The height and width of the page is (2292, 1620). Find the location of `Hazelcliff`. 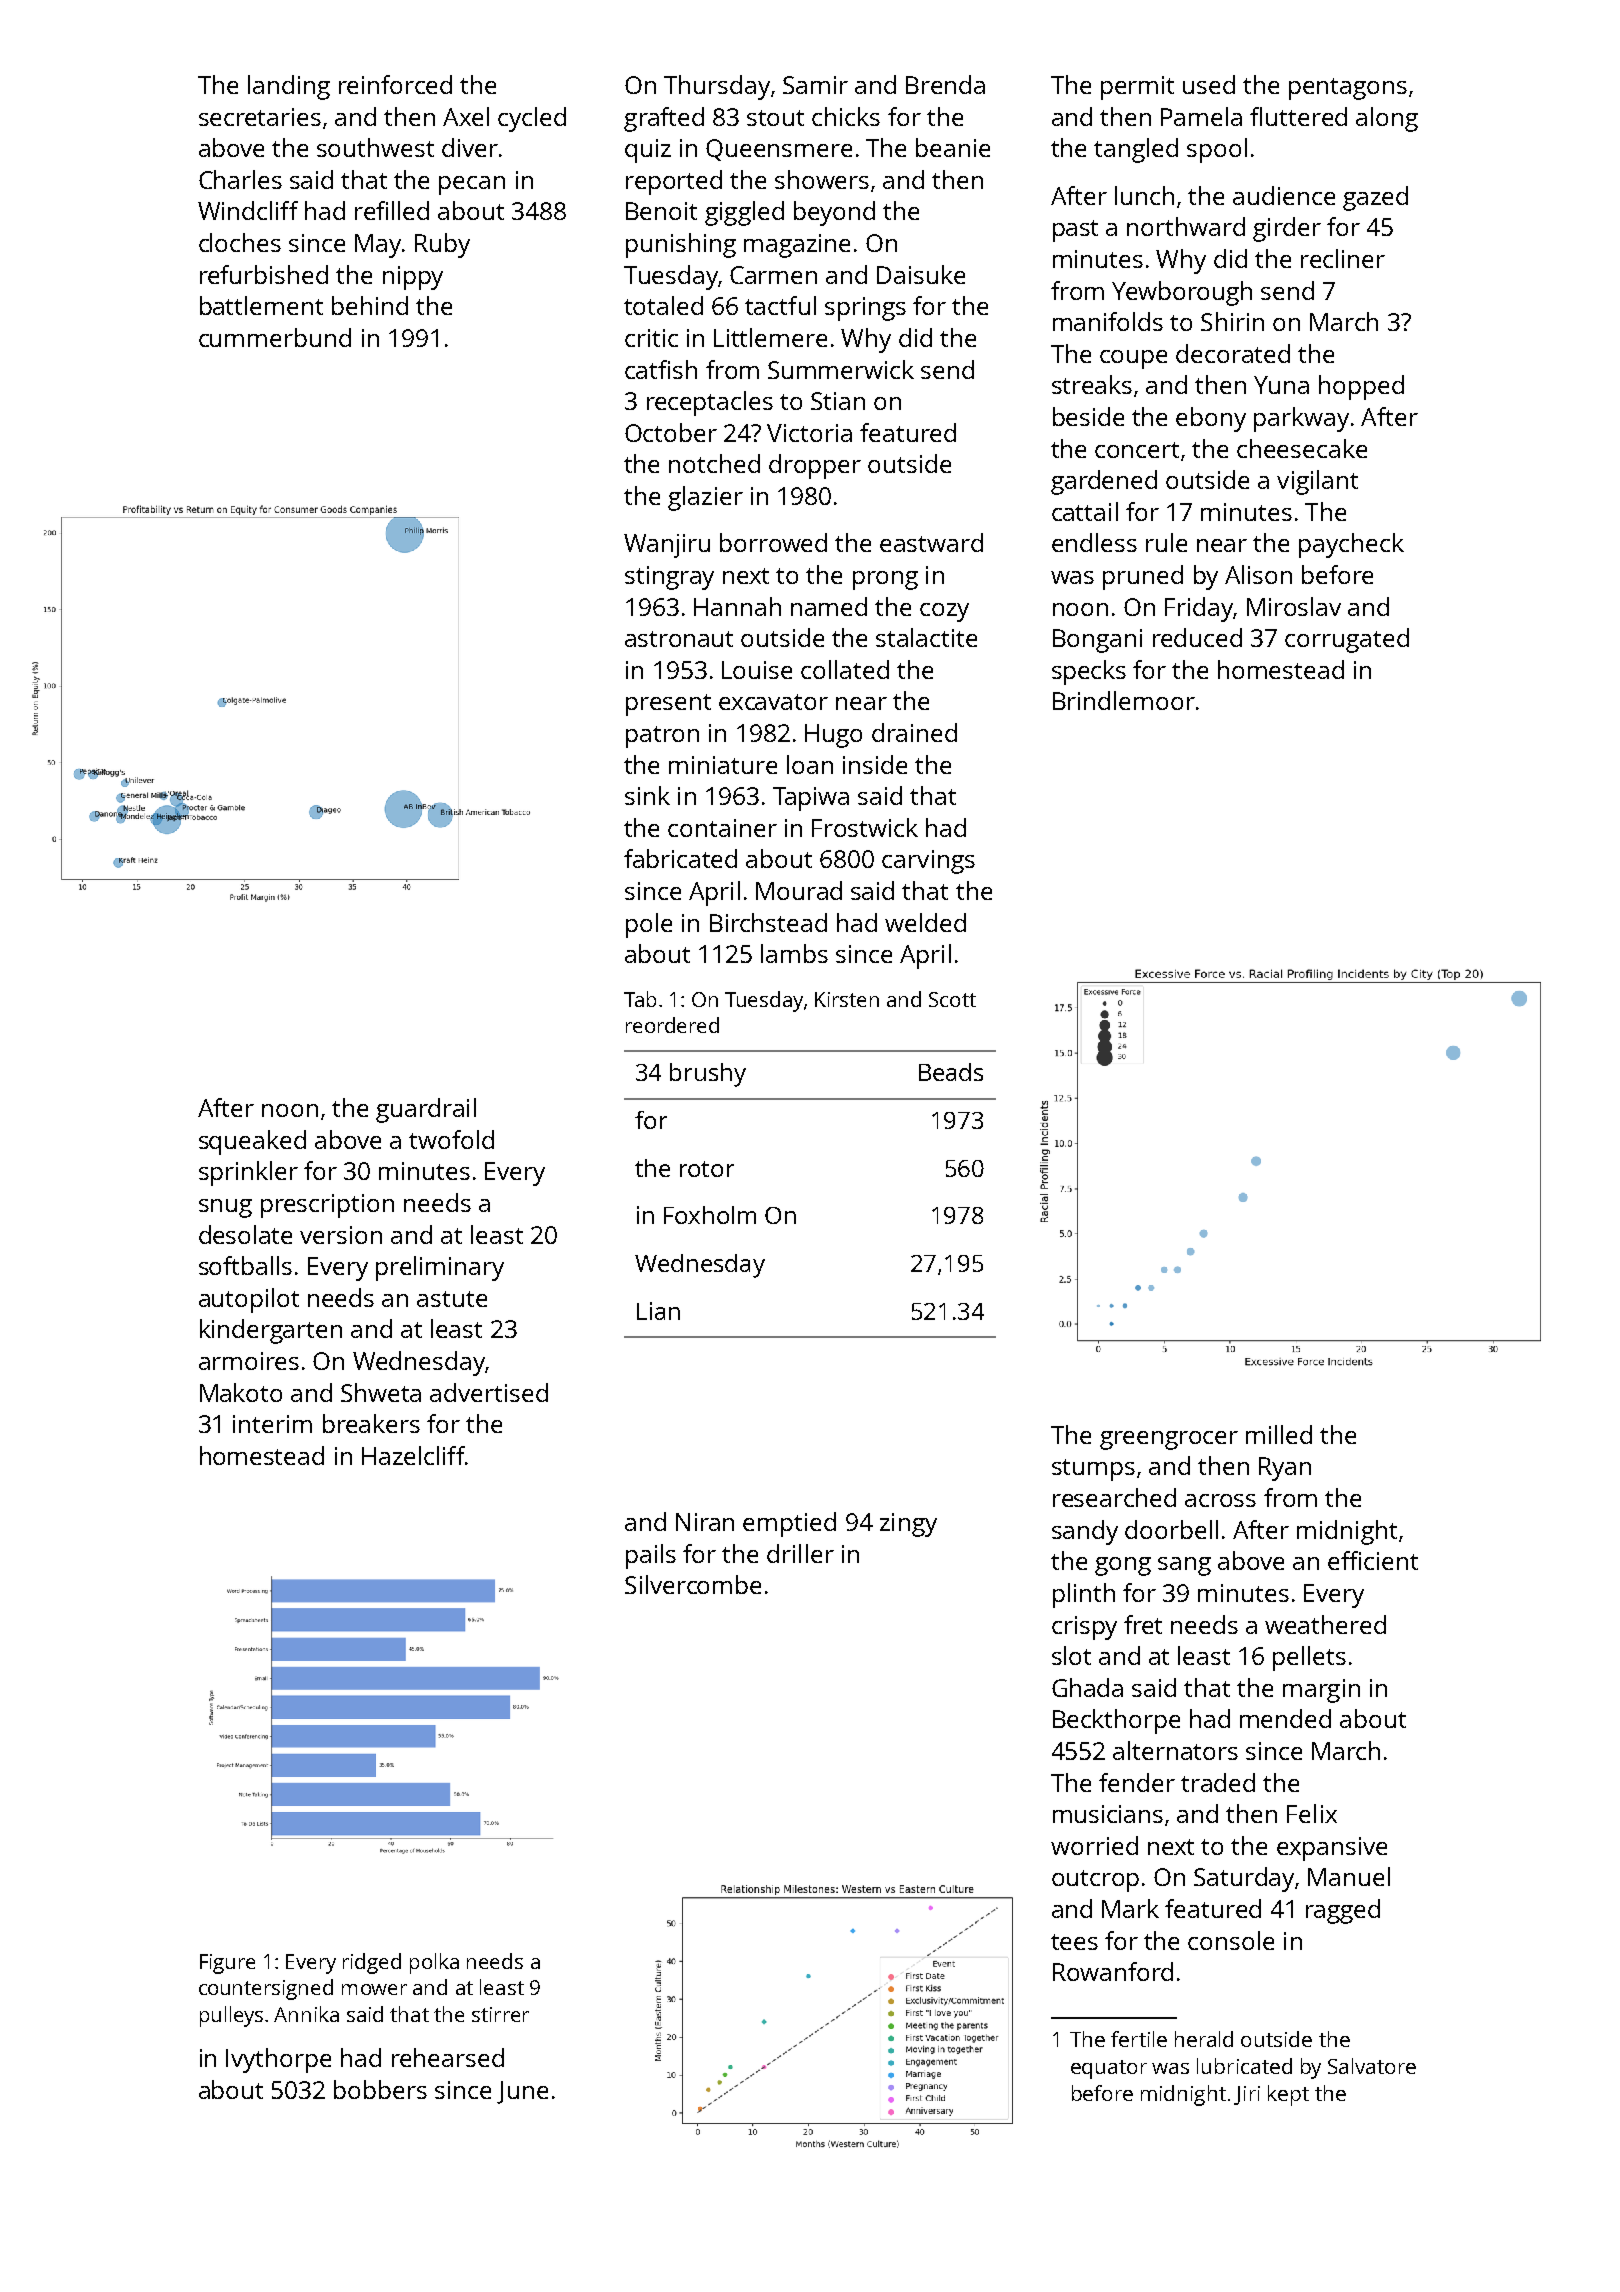

Hazelcliff is located at coordinates (413, 1455).
